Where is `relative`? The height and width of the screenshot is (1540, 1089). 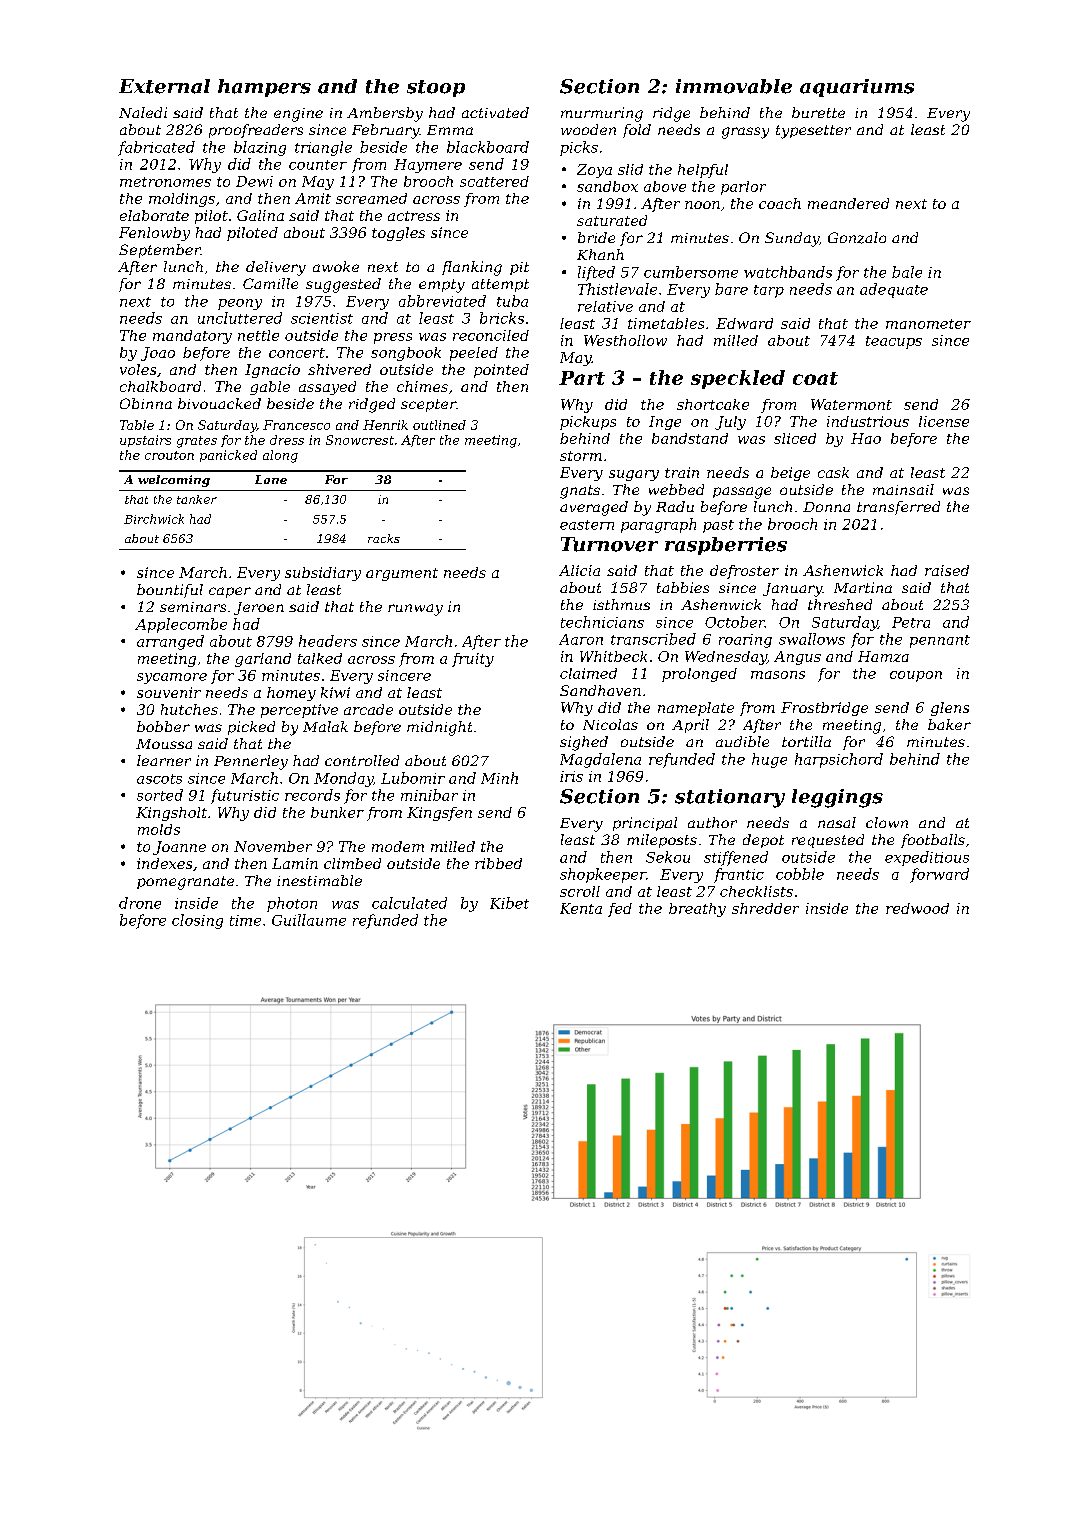 relative is located at coordinates (605, 306).
